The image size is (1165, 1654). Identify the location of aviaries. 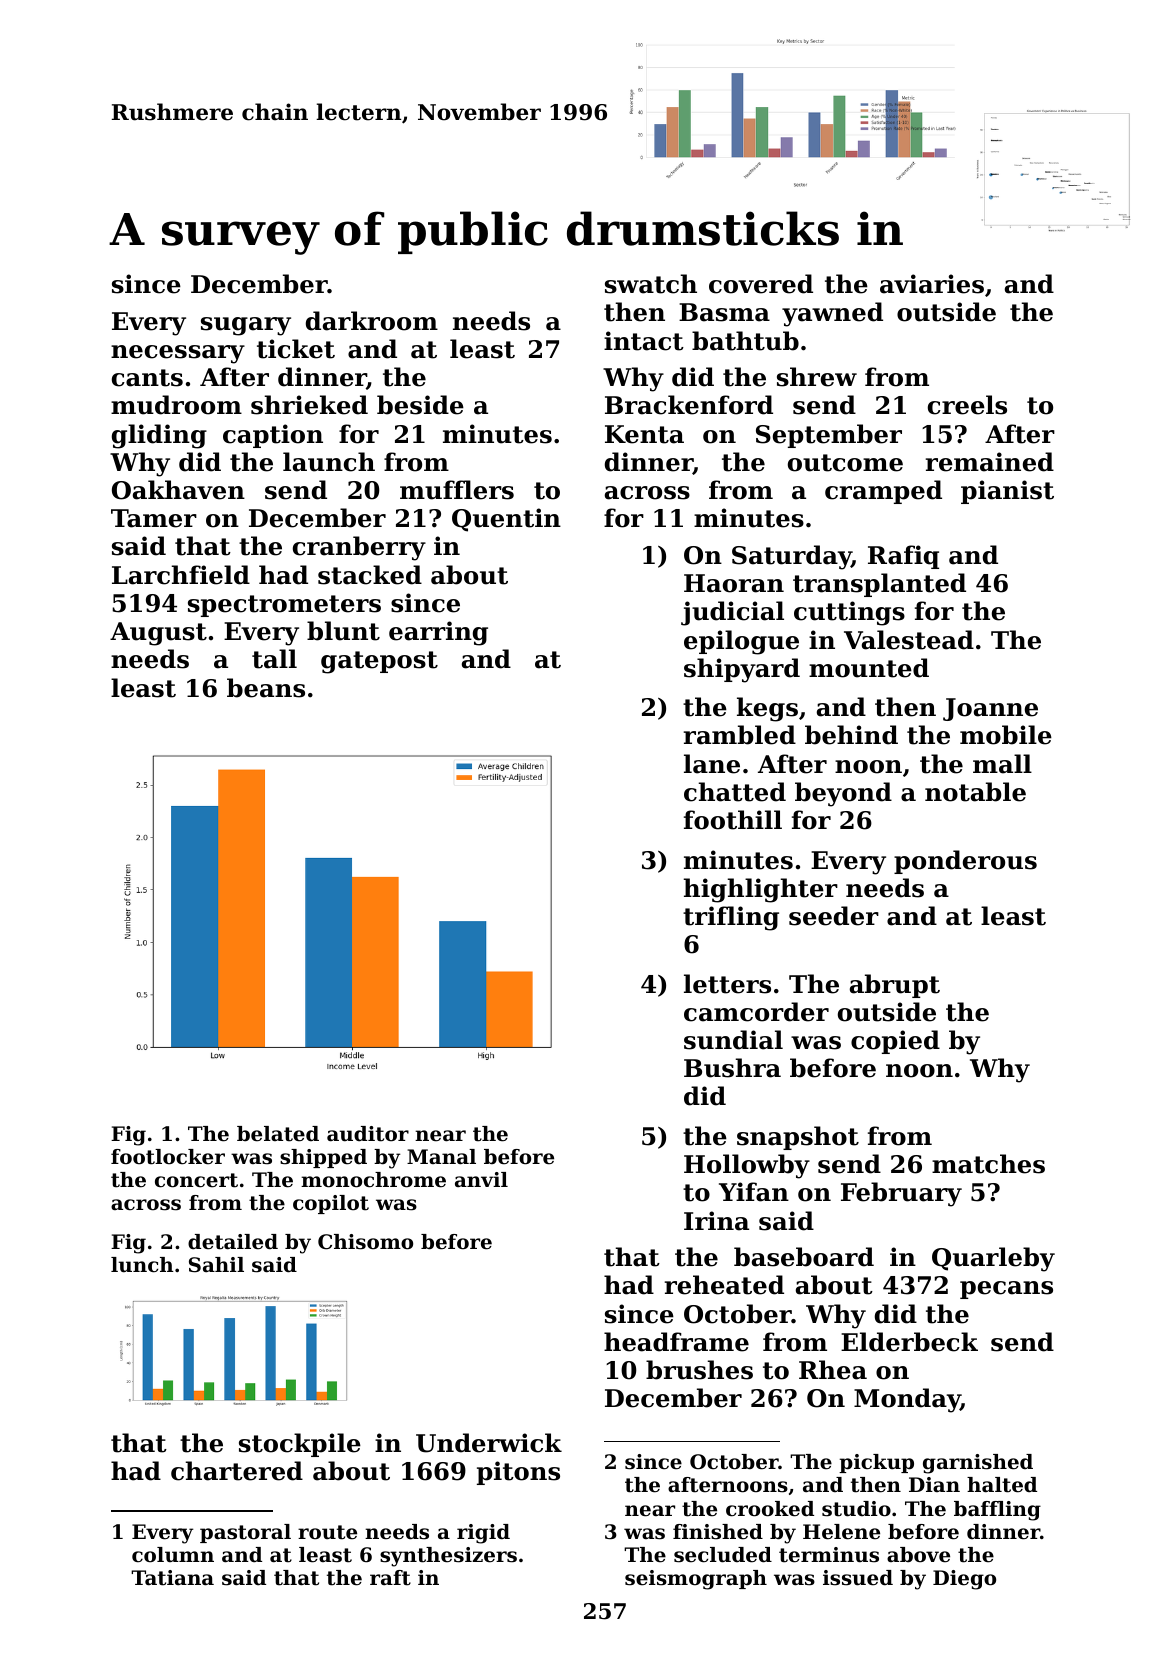
(932, 284).
